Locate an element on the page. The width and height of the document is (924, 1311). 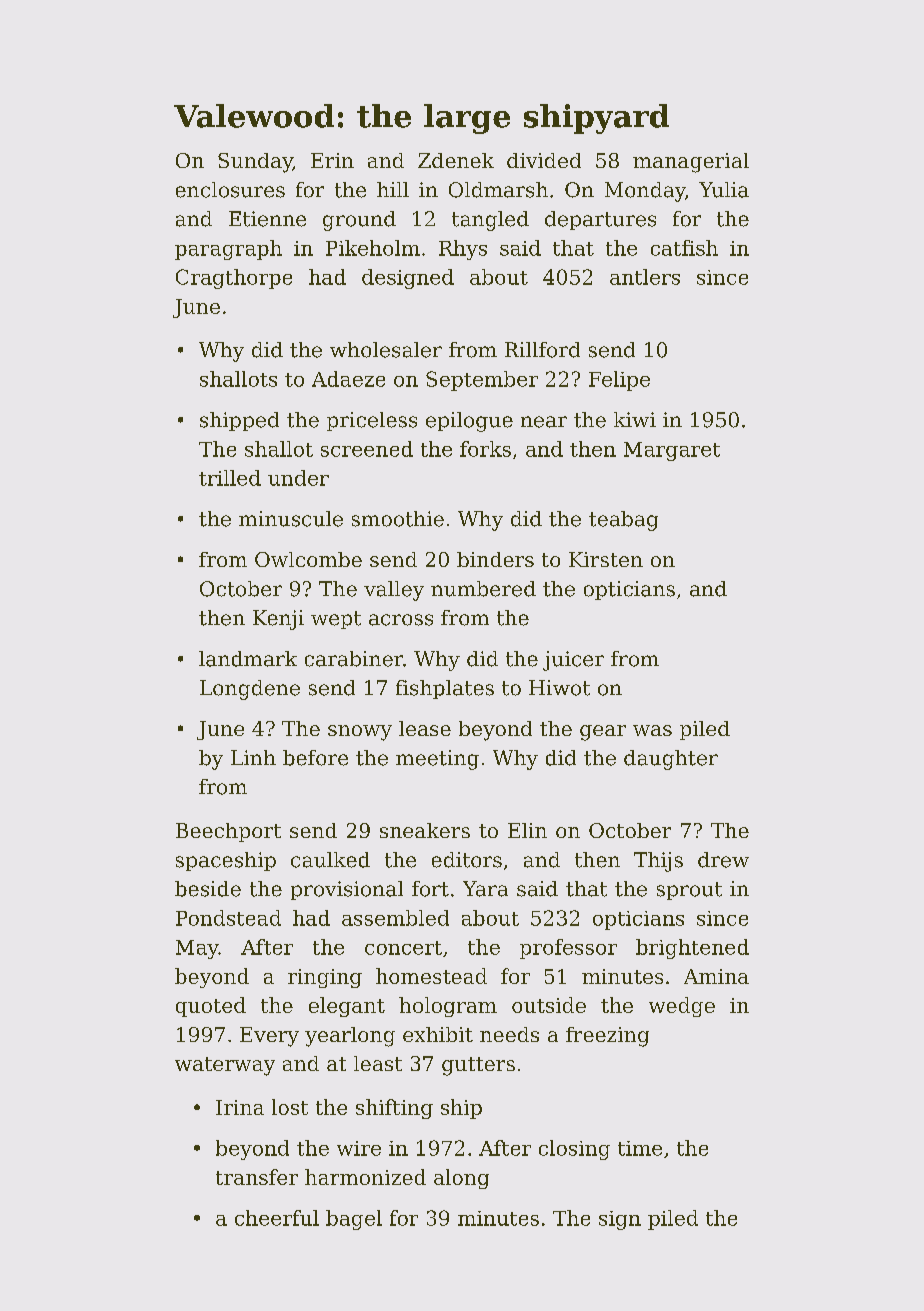
Sunday is located at coordinates (255, 163).
